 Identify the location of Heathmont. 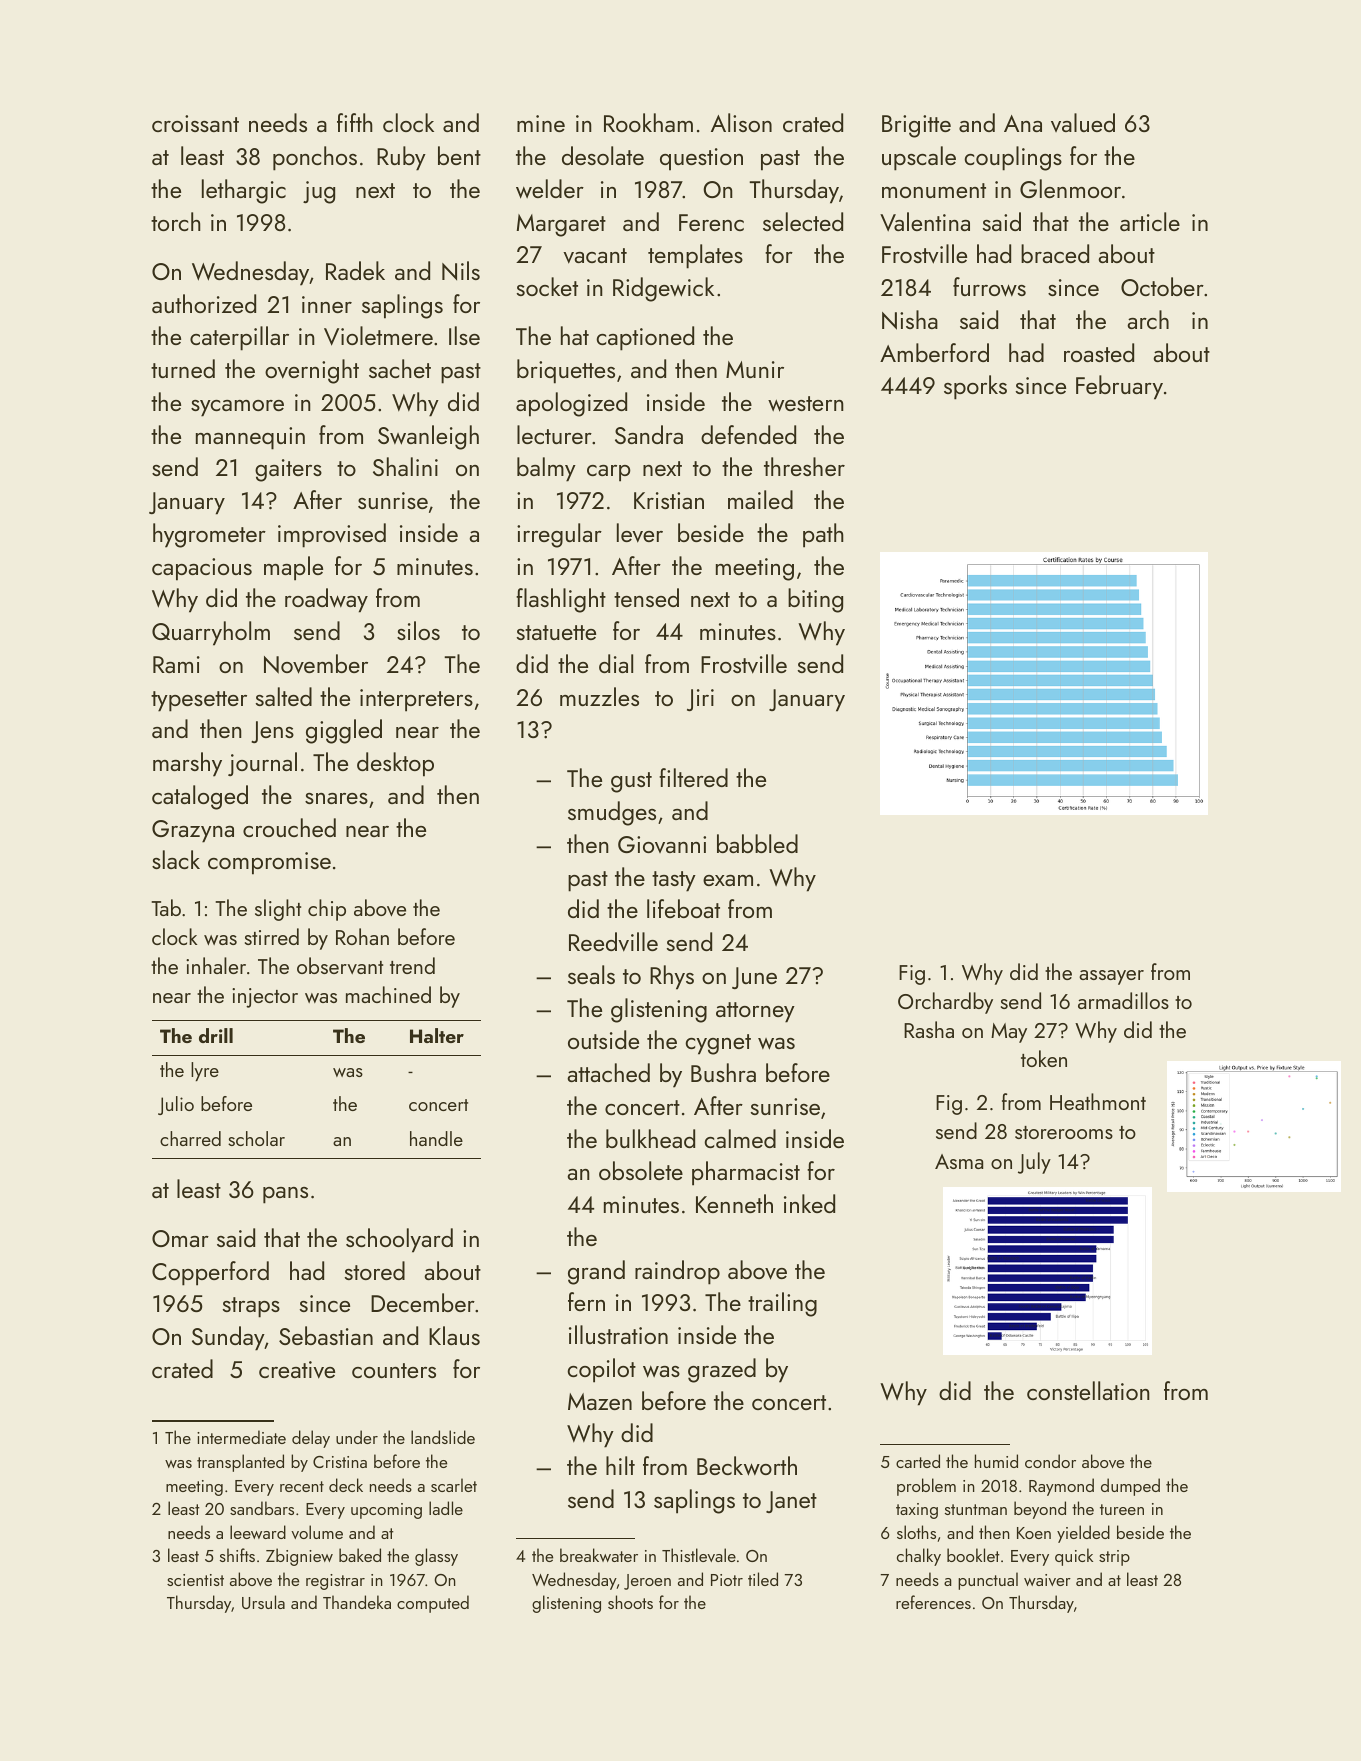
(1098, 1101).
